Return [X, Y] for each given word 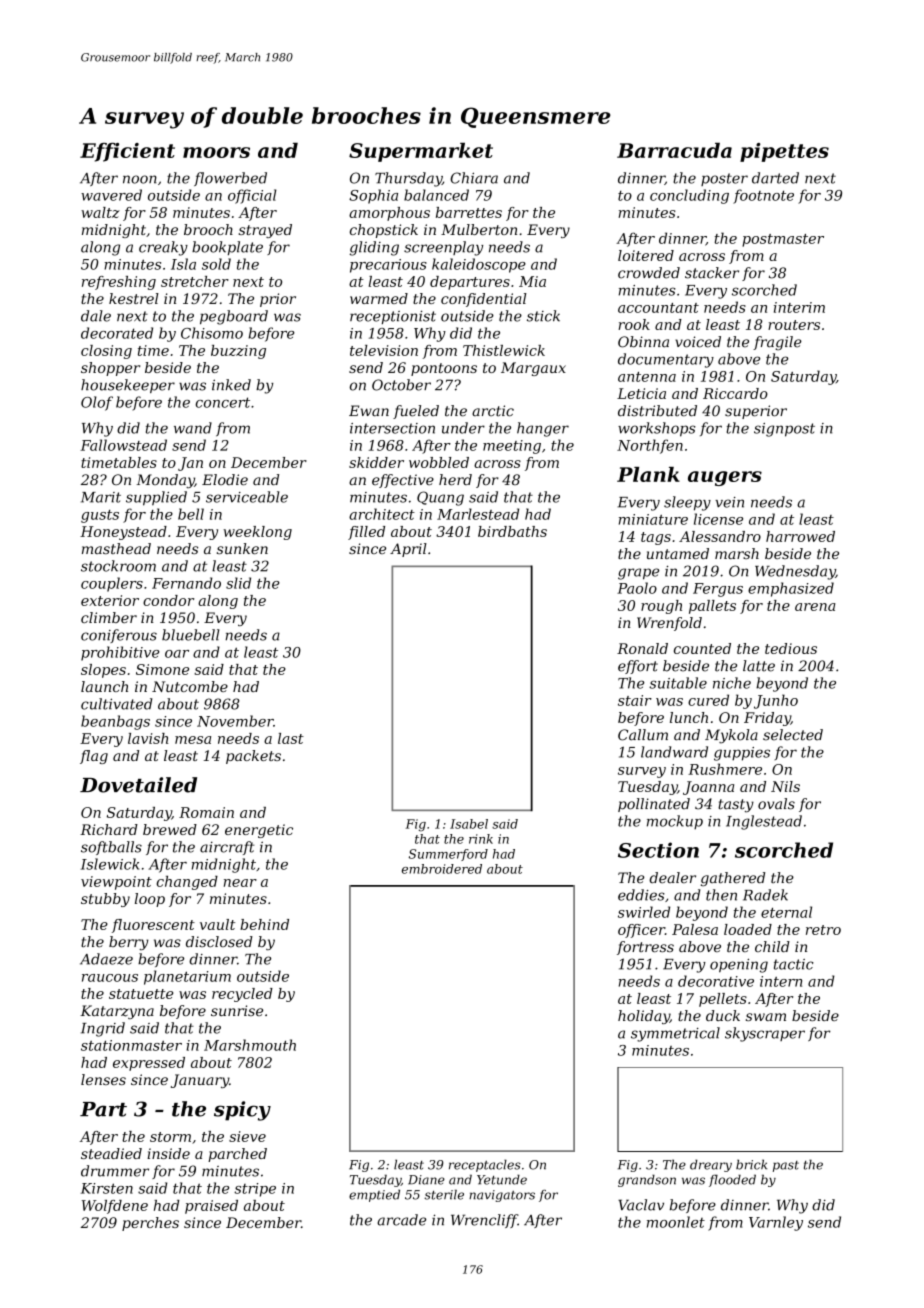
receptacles [485, 1165]
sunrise [237, 1010]
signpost [784, 430]
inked [231, 385]
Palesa [695, 929]
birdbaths [512, 531]
